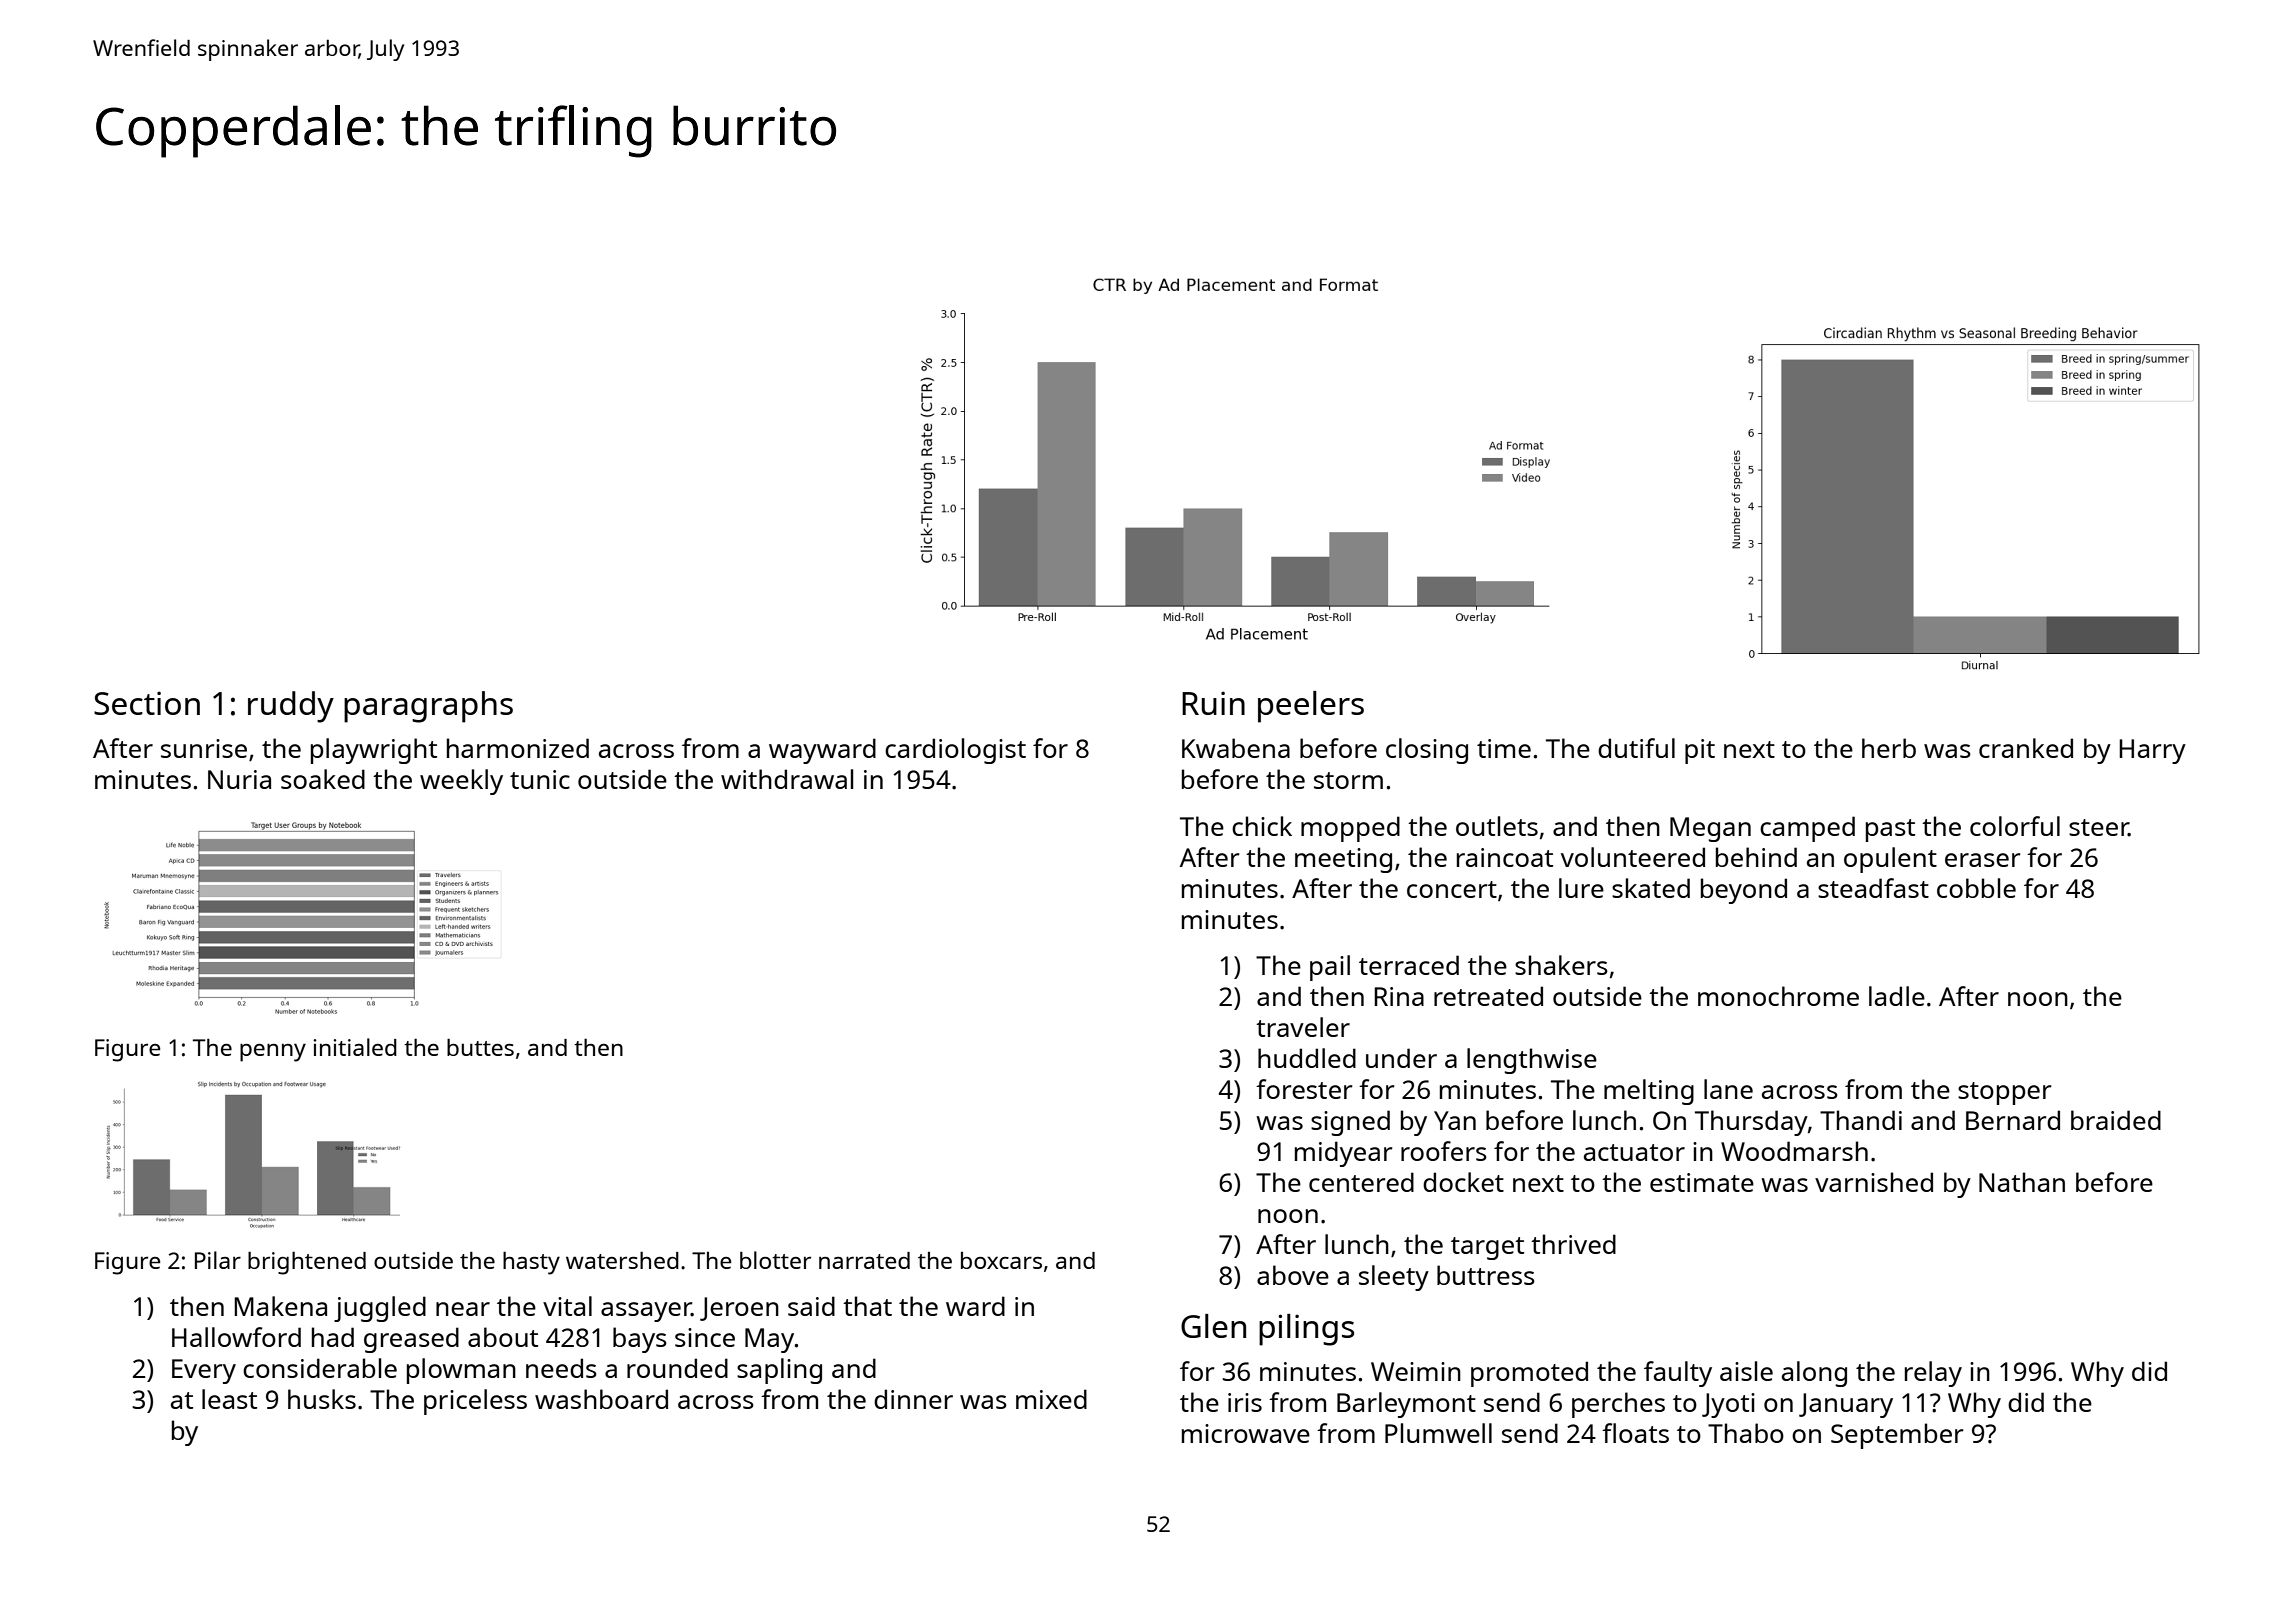 The height and width of the screenshot is (1620, 2292). Describe the element at coordinates (779, 1371) in the screenshot. I see `sapling` at that location.
